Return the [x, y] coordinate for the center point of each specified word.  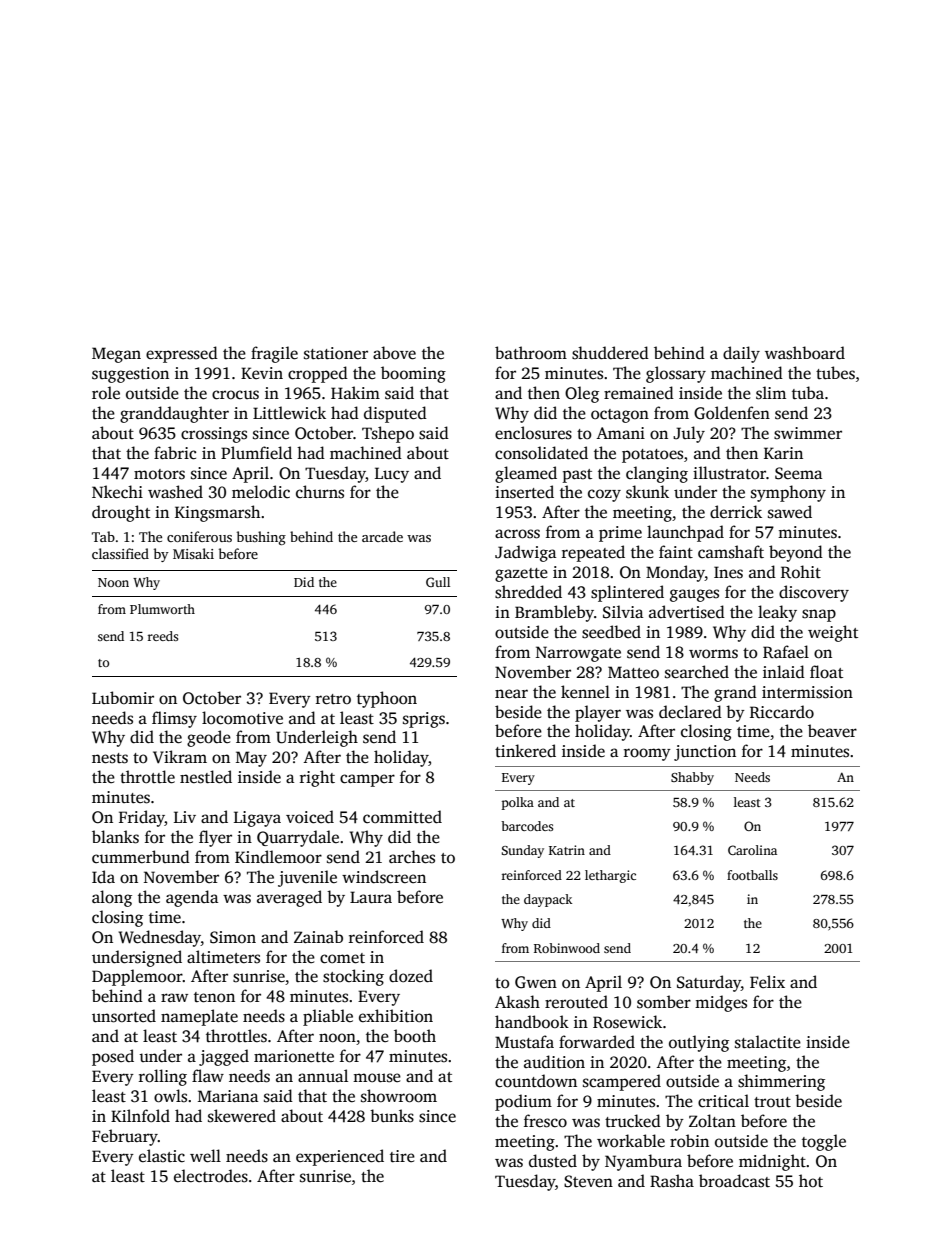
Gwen [536, 982]
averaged [289, 898]
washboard [805, 353]
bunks [392, 1116]
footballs [752, 875]
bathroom [531, 352]
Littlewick [289, 413]
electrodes [211, 1176]
